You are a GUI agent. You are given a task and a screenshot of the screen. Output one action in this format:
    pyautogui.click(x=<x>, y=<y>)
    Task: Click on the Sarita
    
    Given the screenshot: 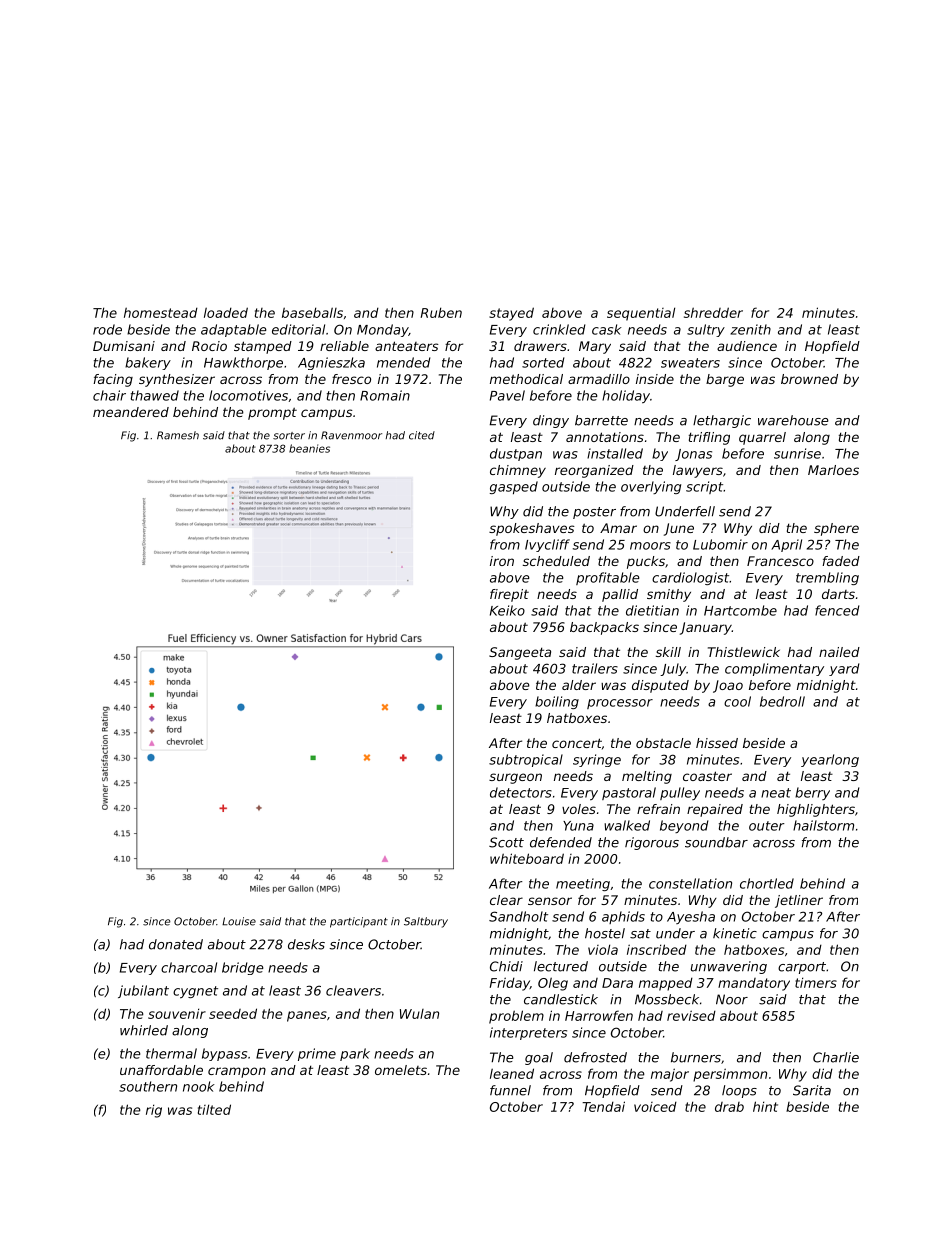 What is the action you would take?
    pyautogui.click(x=812, y=1090)
